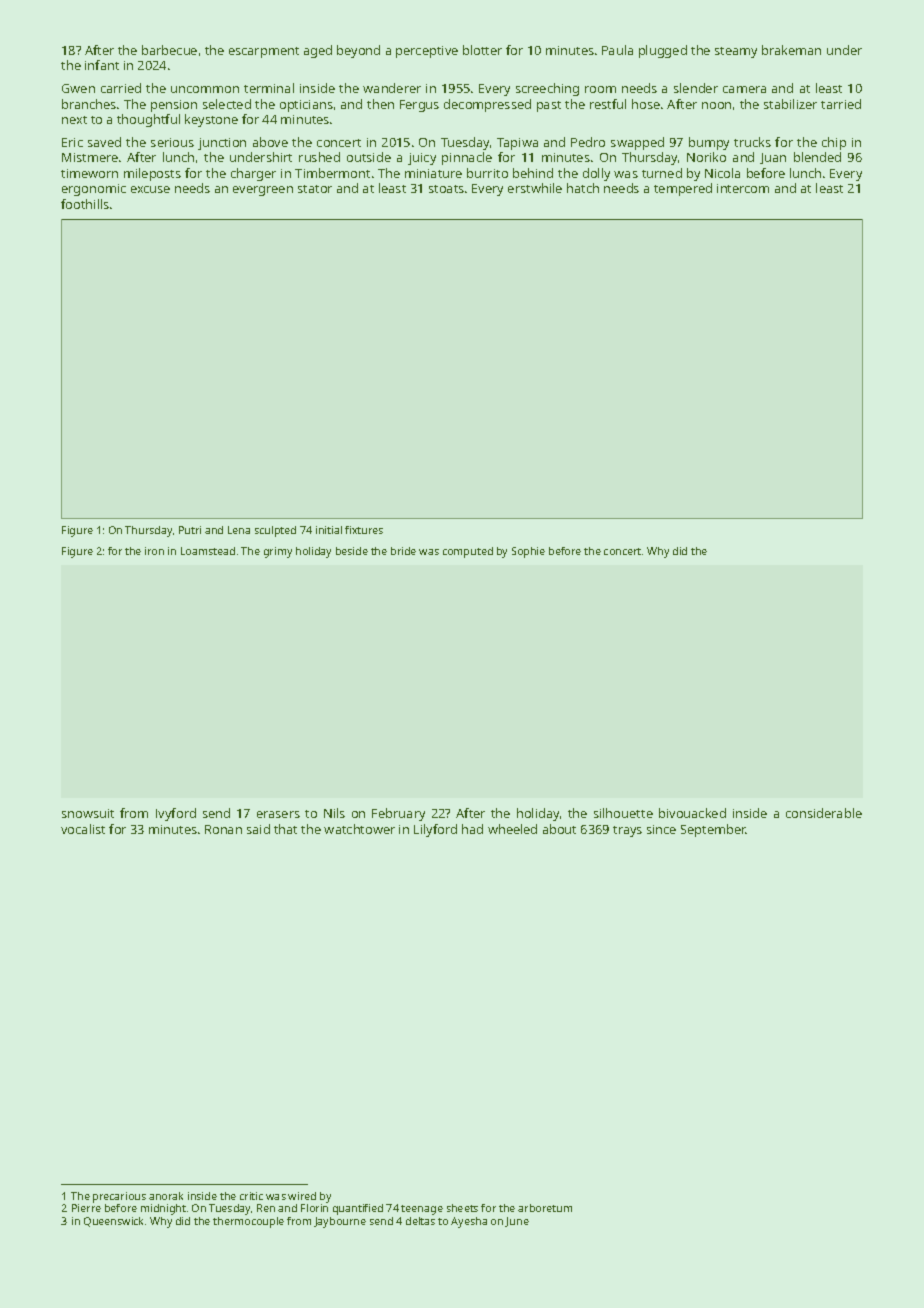 The width and height of the screenshot is (924, 1308). Describe the element at coordinates (119, 1197) in the screenshot. I see `precarious` at that location.
